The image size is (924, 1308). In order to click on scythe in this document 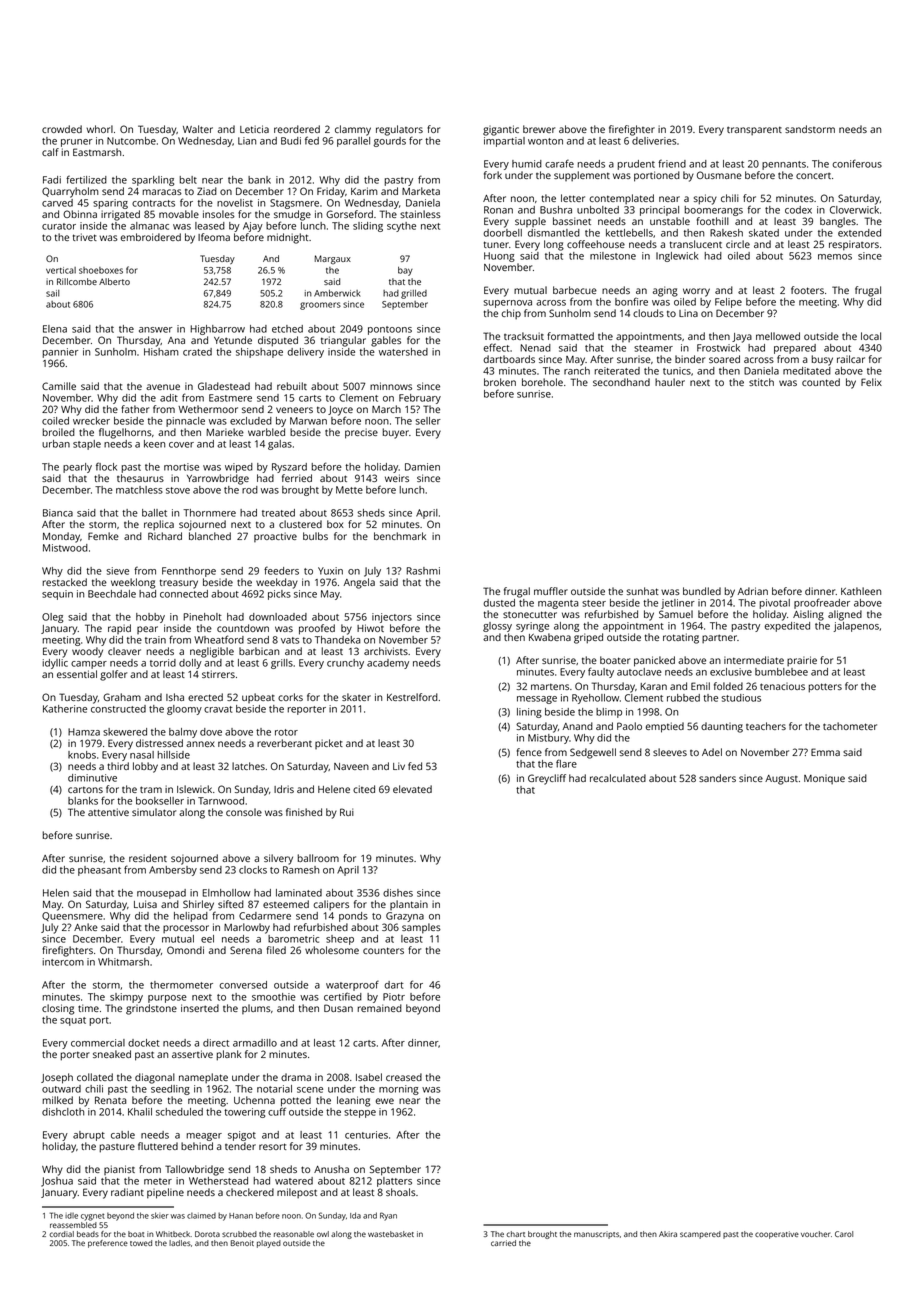, I will do `click(401, 227)`.
